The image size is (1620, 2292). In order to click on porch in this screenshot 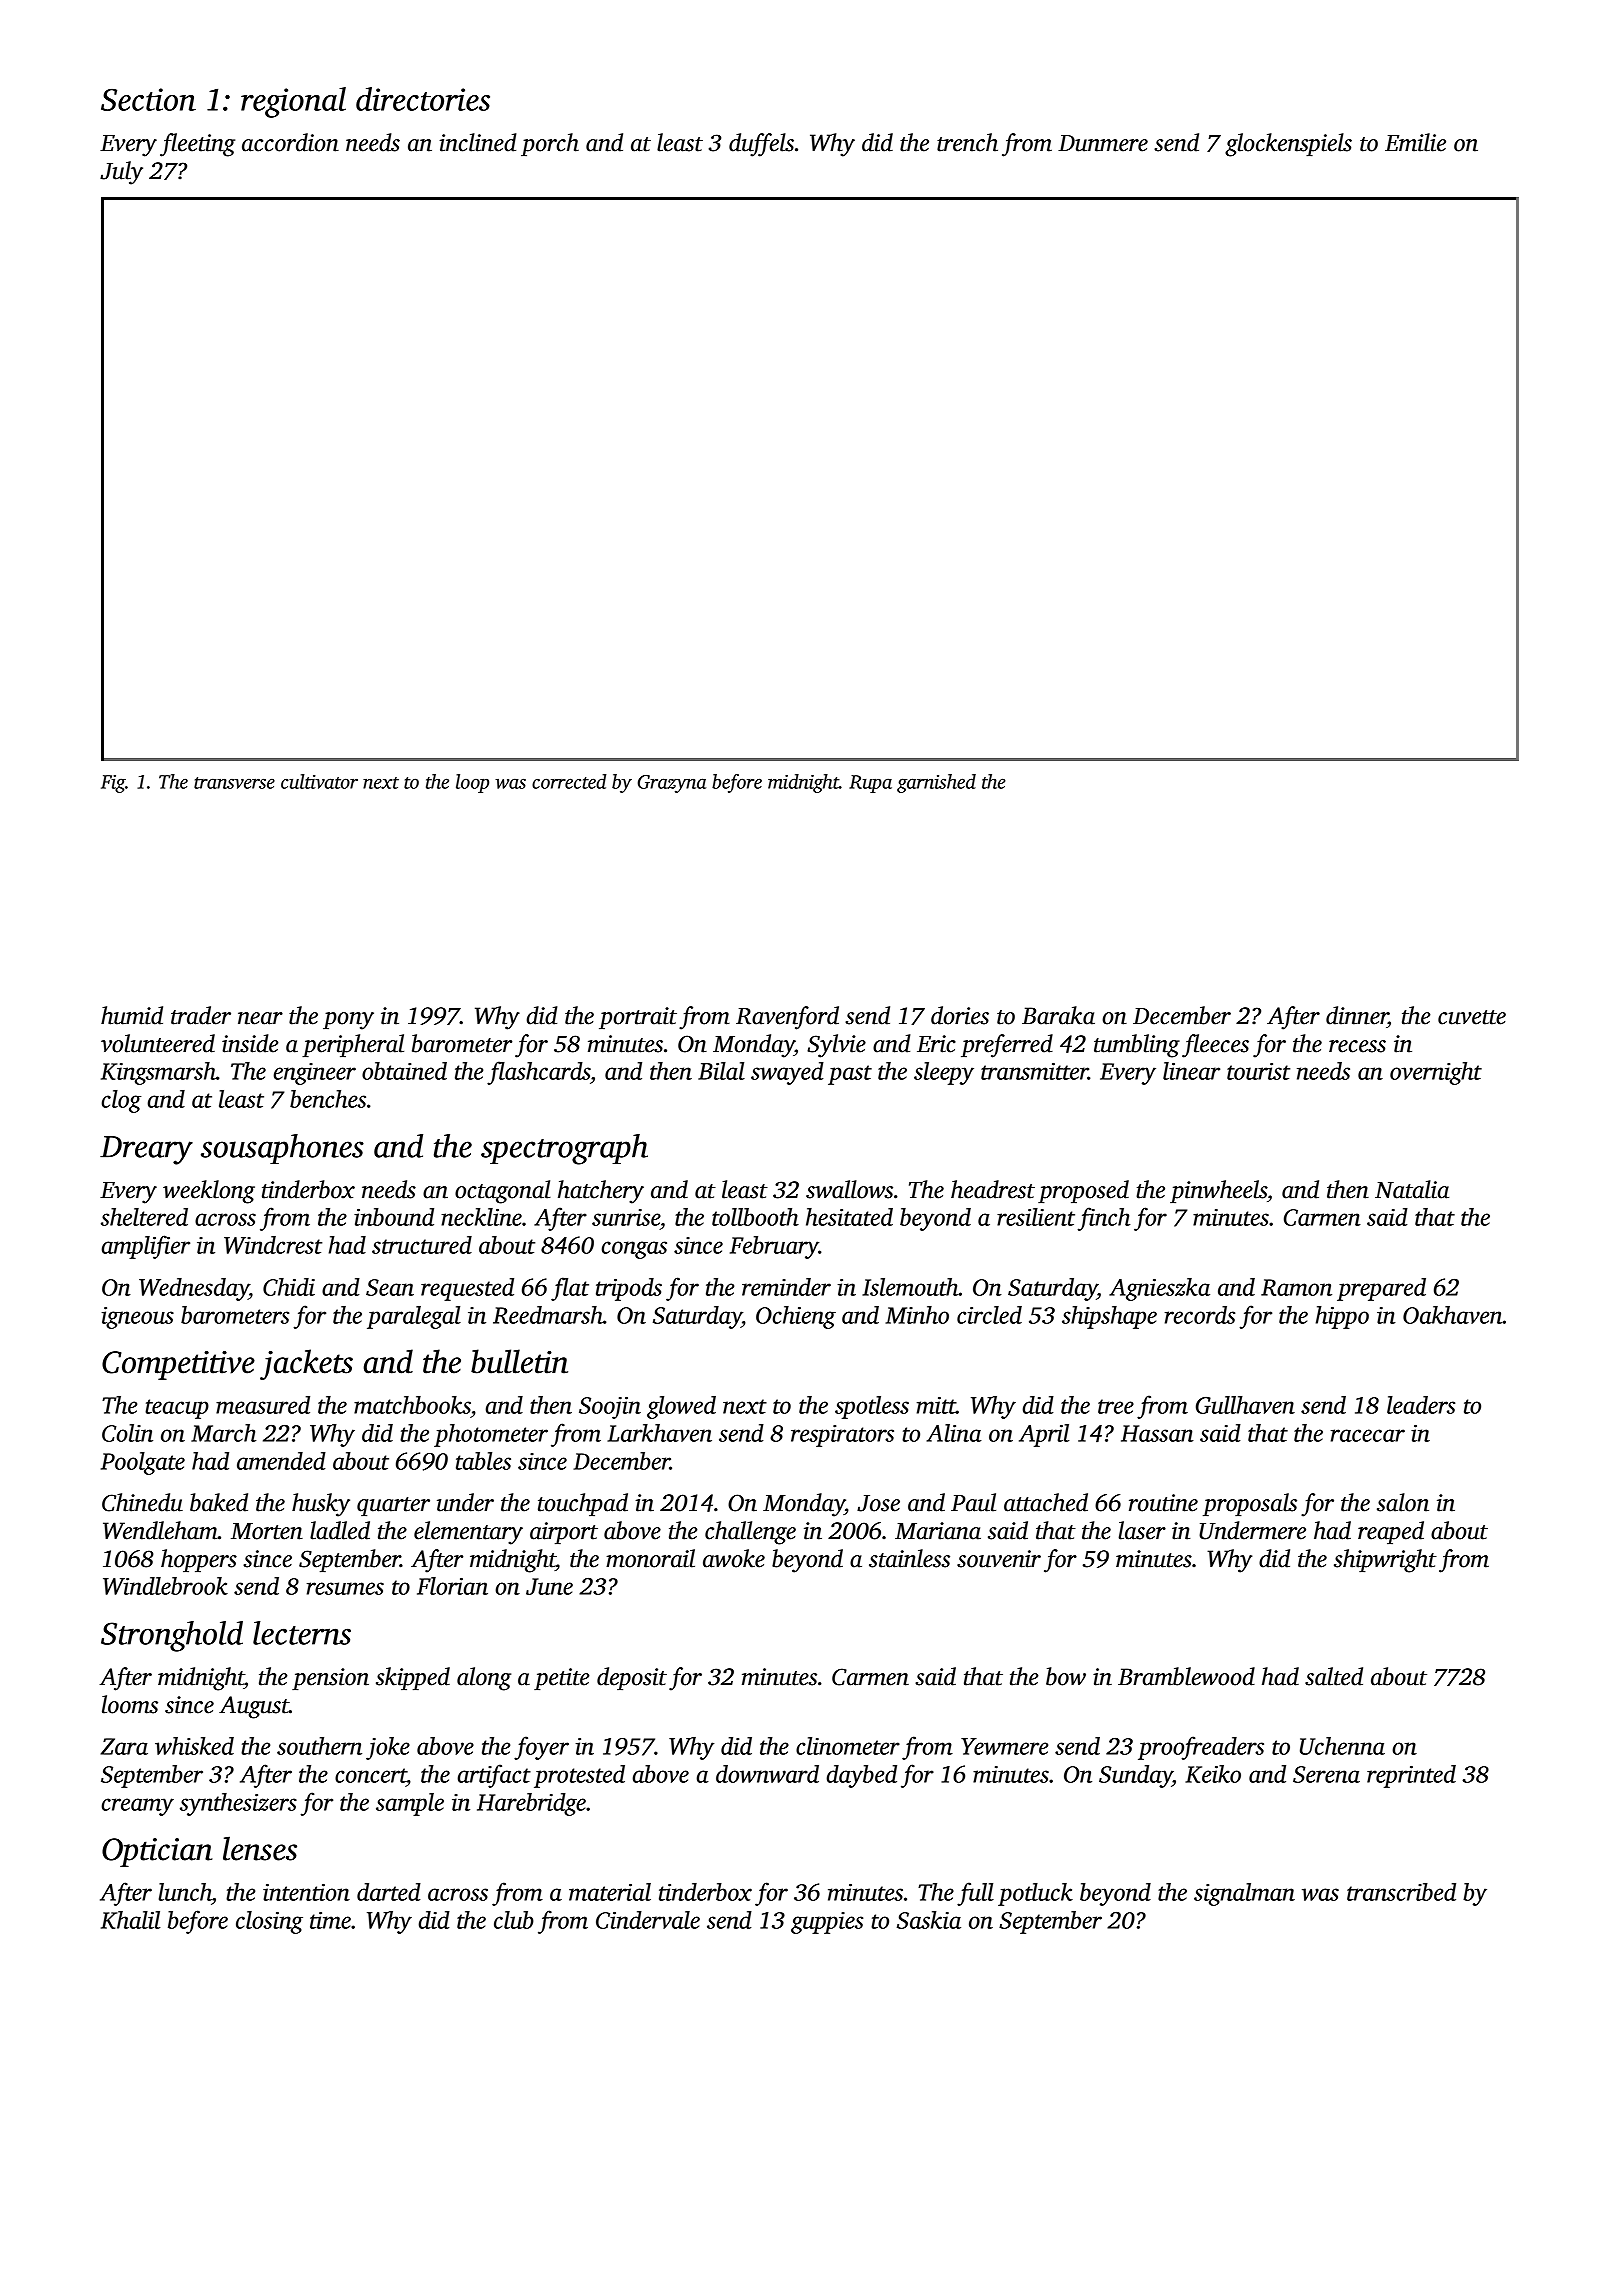, I will do `click(550, 144)`.
